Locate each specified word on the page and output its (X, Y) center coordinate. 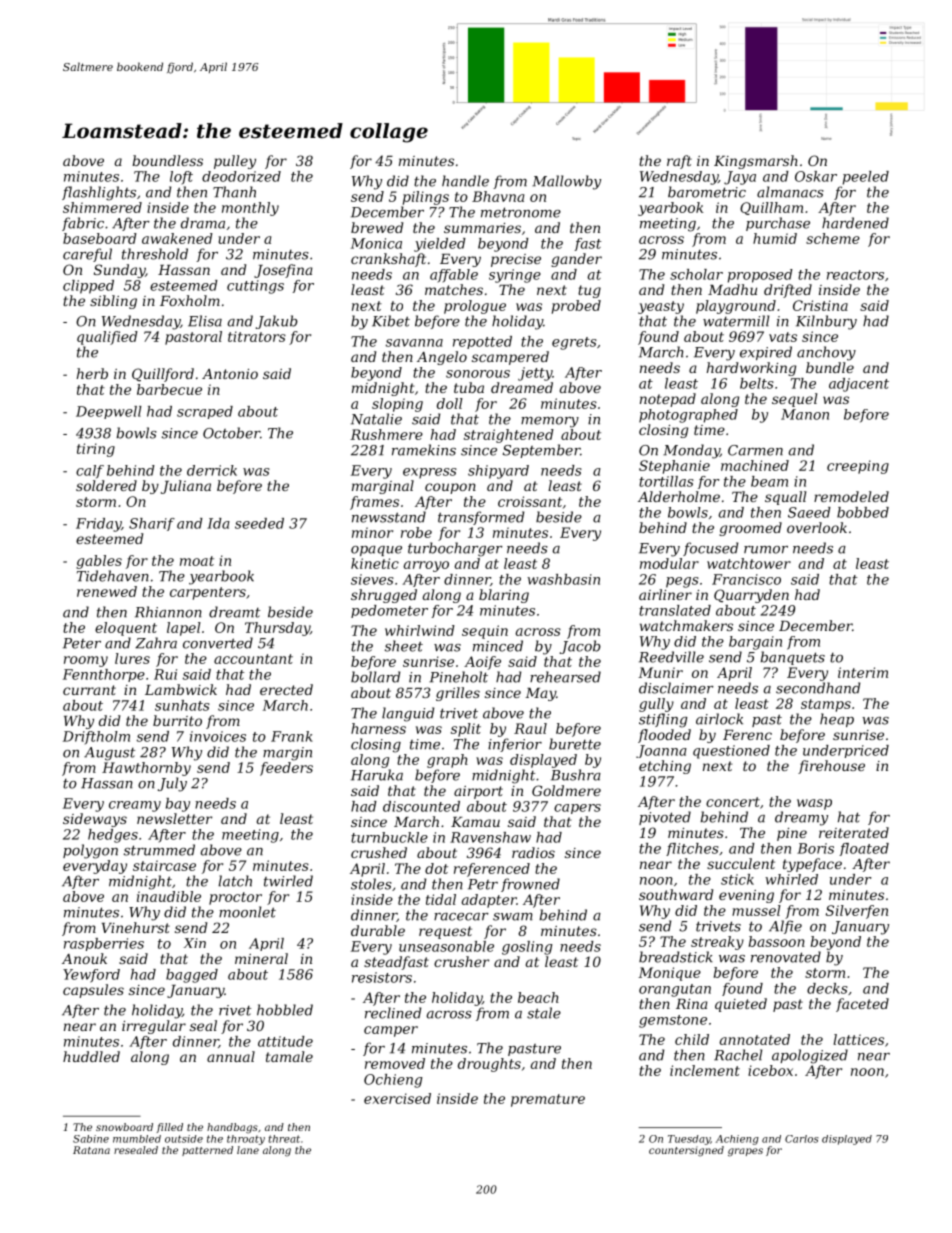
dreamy (801, 818)
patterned (207, 1151)
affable (454, 275)
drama (203, 223)
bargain (755, 643)
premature (548, 1100)
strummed (159, 850)
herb (92, 373)
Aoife (482, 663)
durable (378, 930)
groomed (750, 529)
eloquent (126, 629)
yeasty (661, 307)
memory (550, 422)
